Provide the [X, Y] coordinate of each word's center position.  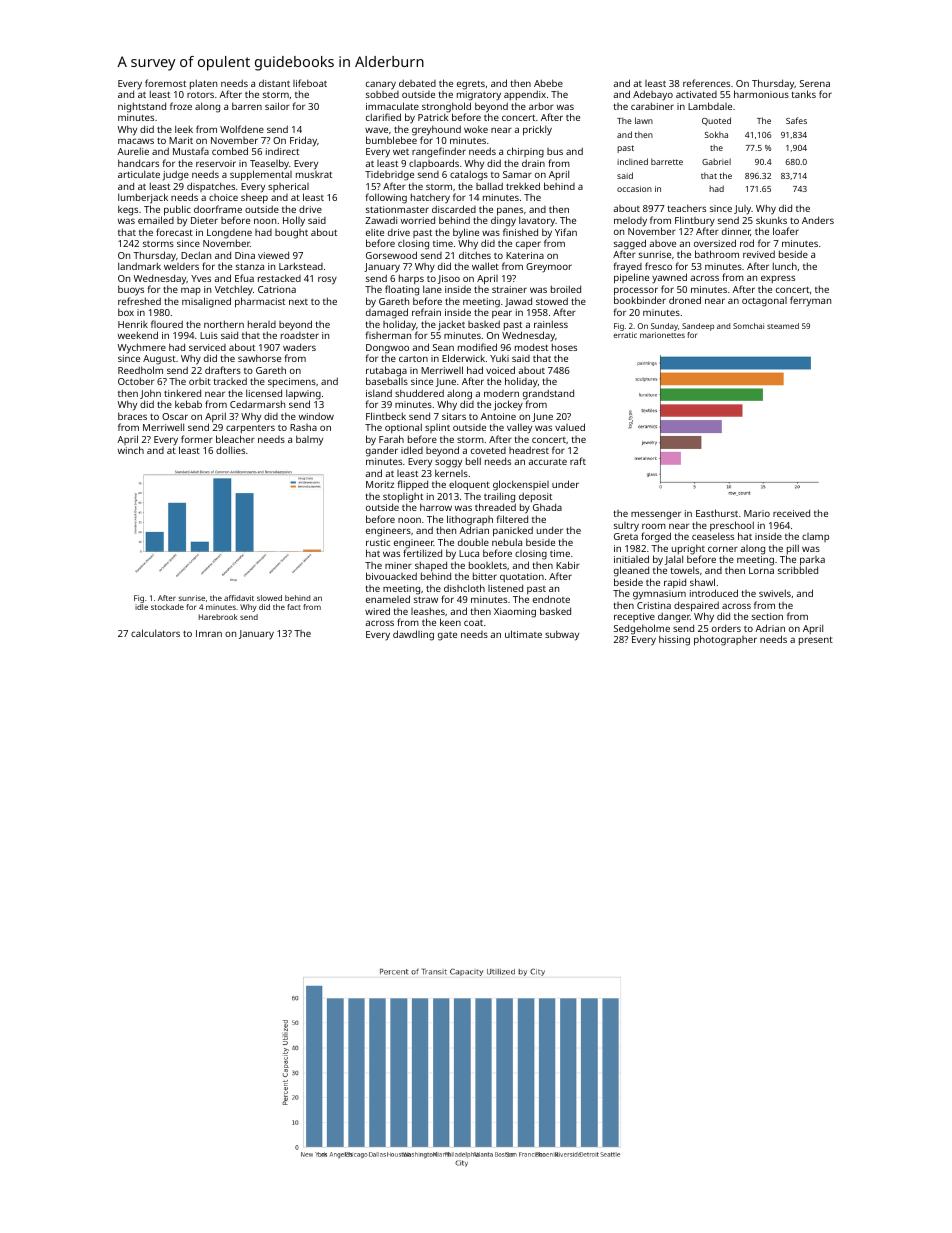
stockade [167, 607]
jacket [451, 325]
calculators [155, 633]
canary [381, 85]
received [791, 513]
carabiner [652, 106]
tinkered [182, 393]
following [386, 198]
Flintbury [695, 222]
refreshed [139, 301]
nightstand [142, 107]
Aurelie [133, 151]
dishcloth [464, 588]
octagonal [764, 302]
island [379, 393]
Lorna [761, 570]
